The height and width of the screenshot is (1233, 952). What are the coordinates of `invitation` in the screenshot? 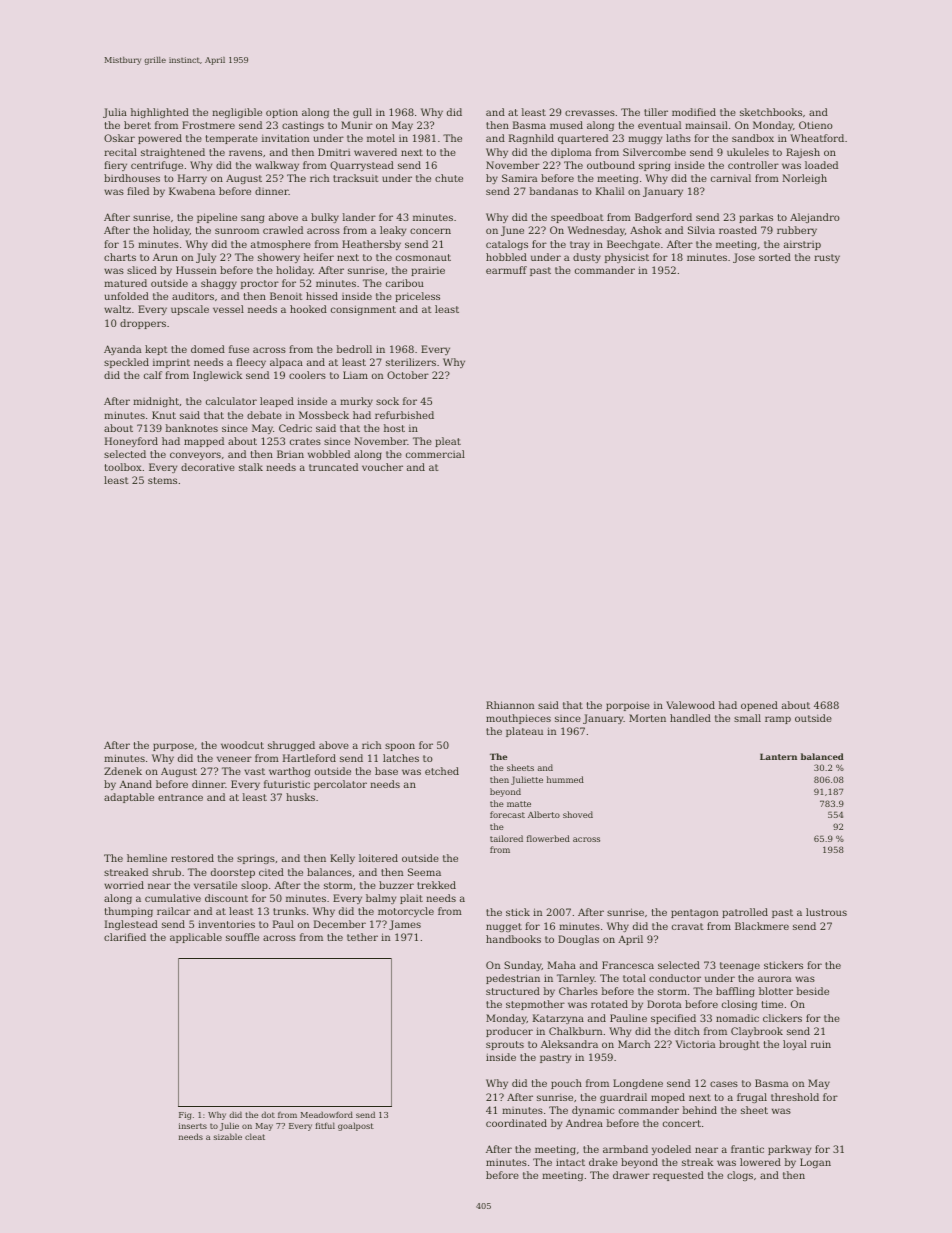 It's located at (285, 138).
